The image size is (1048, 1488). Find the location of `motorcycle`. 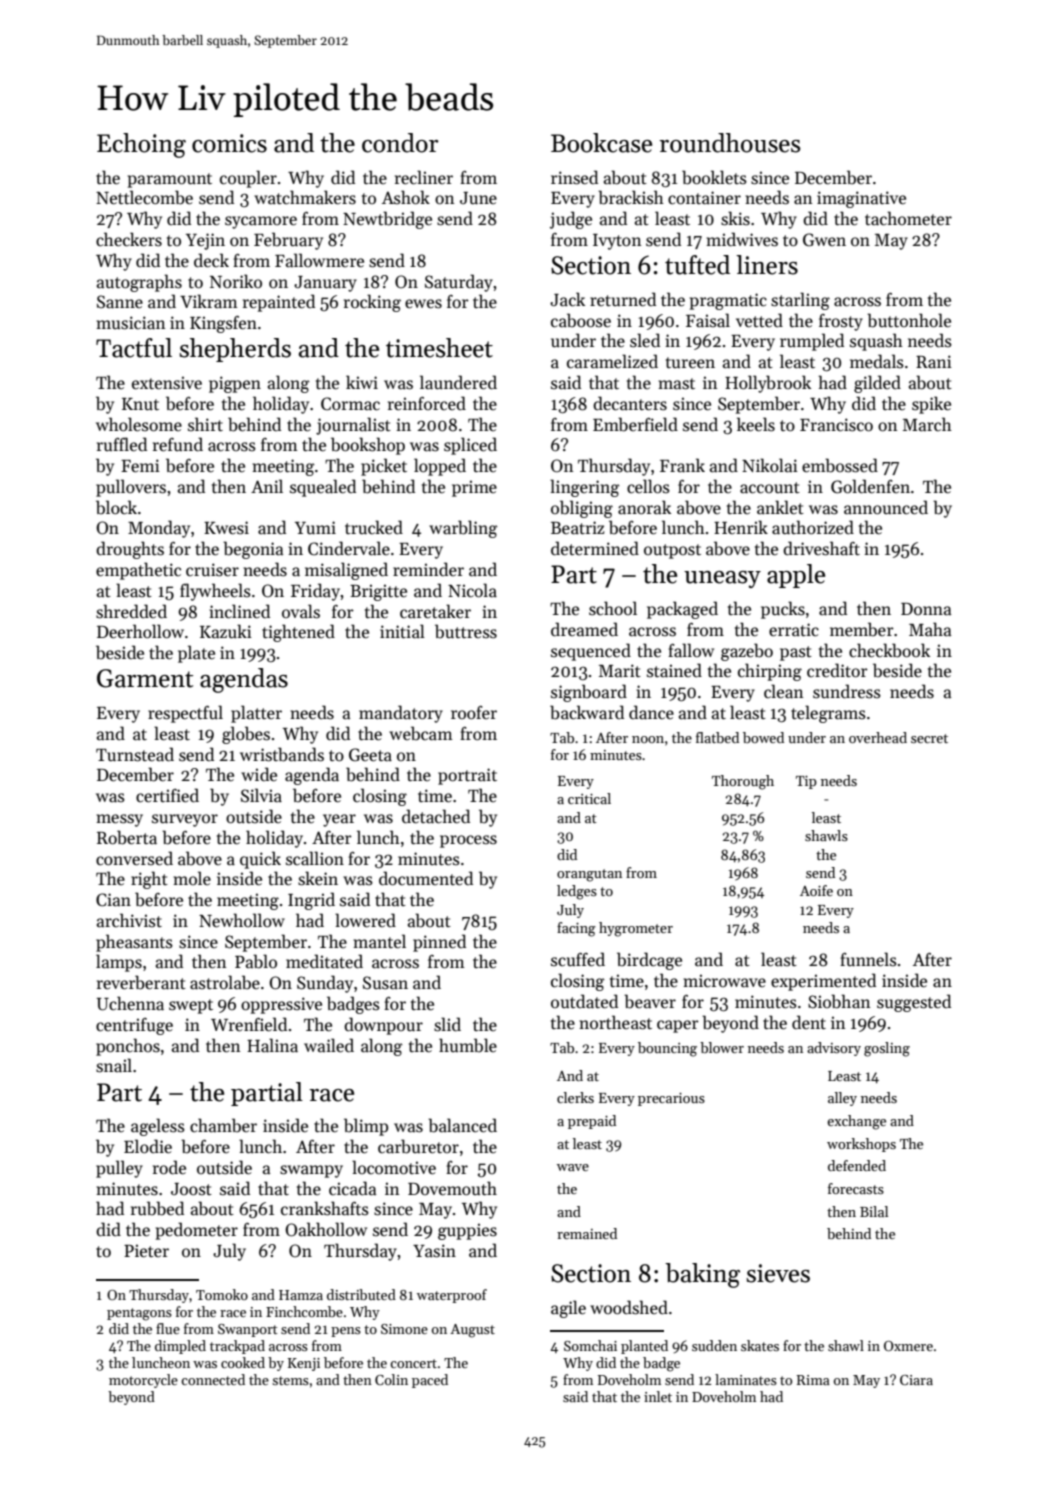

motorcycle is located at coordinates (143, 1381).
